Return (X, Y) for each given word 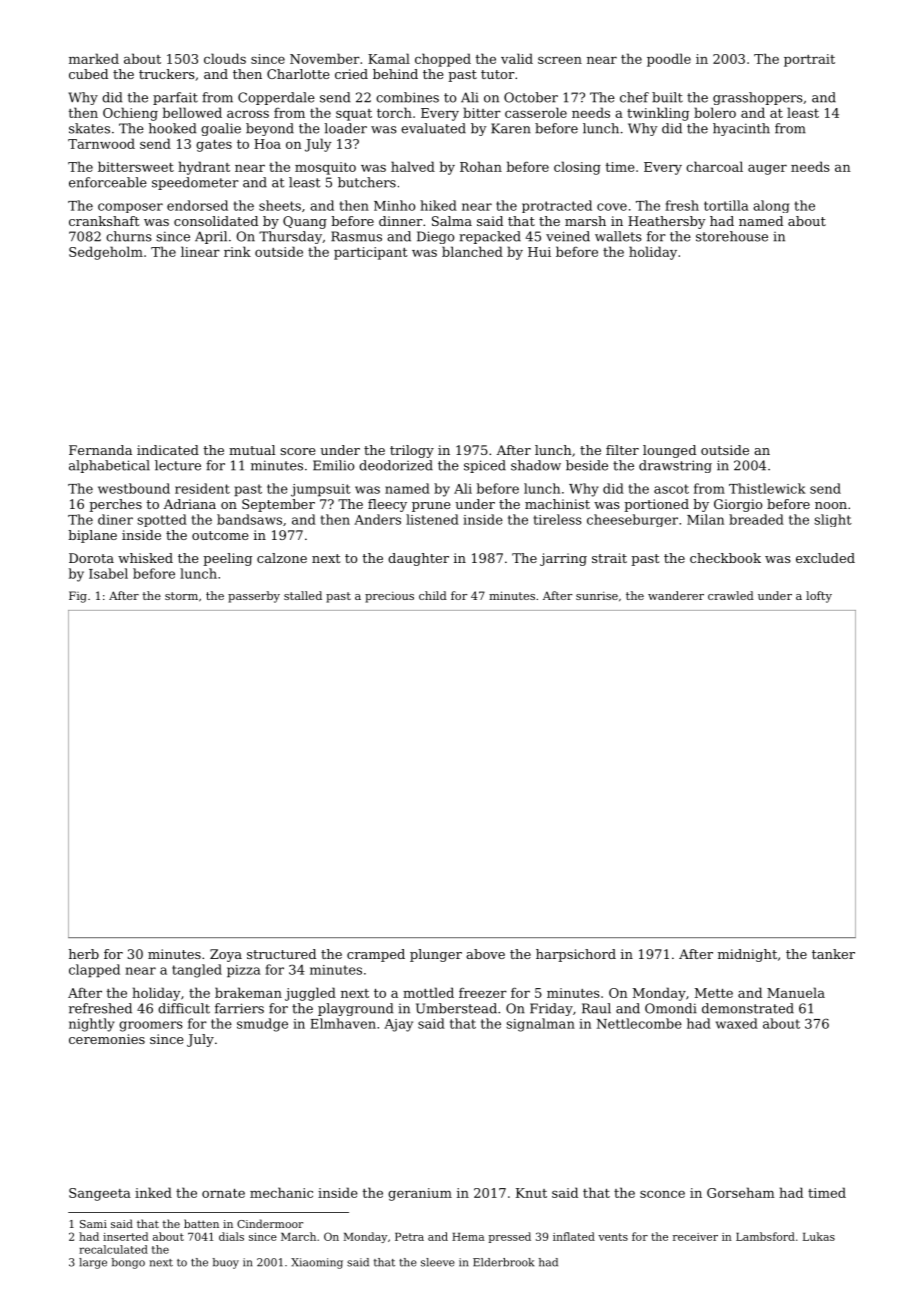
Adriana (190, 504)
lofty (819, 597)
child (433, 595)
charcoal (714, 166)
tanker (833, 954)
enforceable (108, 182)
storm (181, 596)
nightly (91, 1025)
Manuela (796, 992)
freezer (483, 992)
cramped (376, 955)
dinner (401, 221)
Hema (468, 1237)
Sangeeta (100, 1194)
